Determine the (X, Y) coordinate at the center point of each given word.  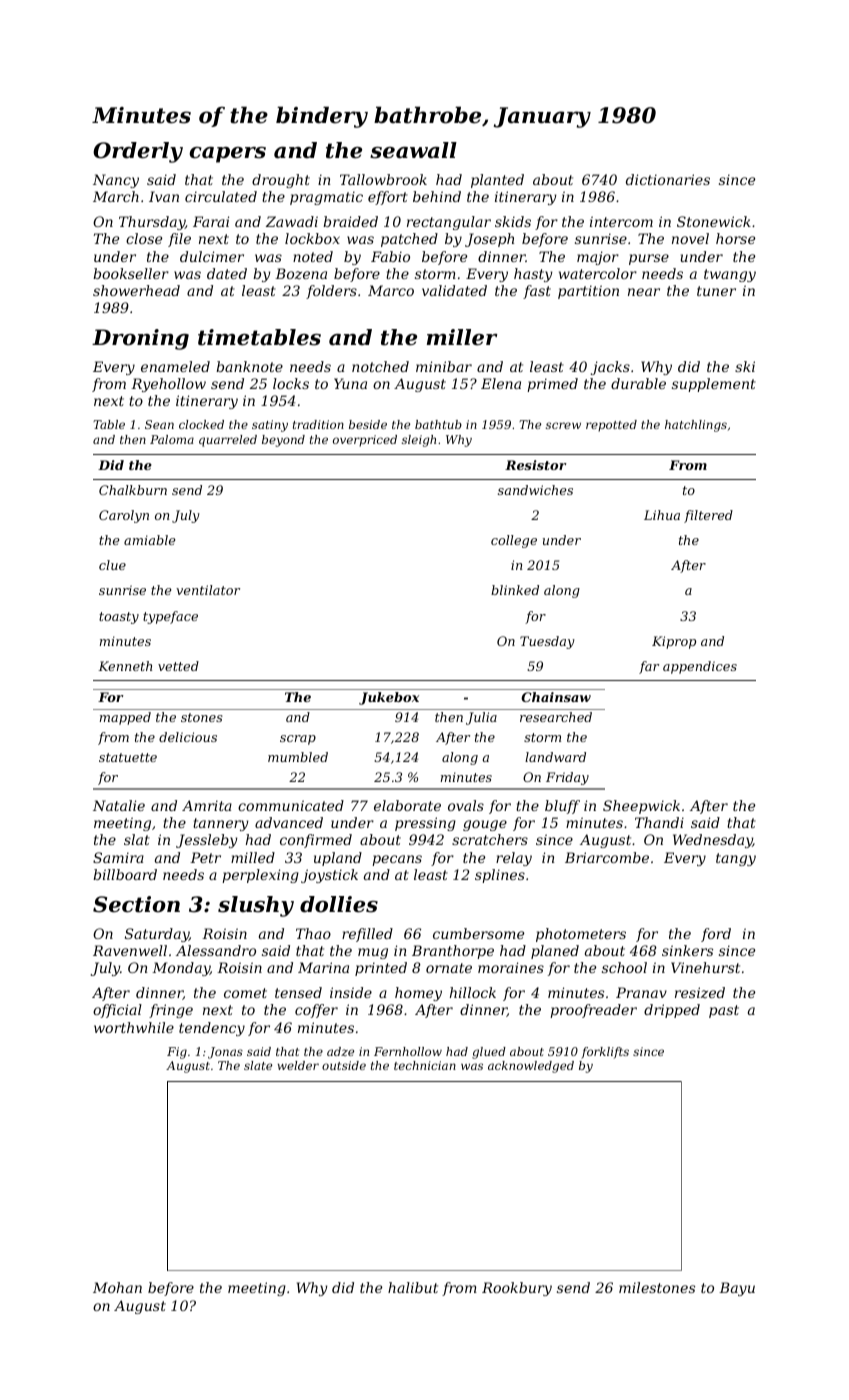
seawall (413, 150)
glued (489, 1053)
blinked (515, 590)
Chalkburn (133, 490)
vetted (178, 666)
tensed (298, 992)
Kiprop (674, 642)
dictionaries (668, 179)
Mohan (117, 1287)
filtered (708, 516)
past (724, 1011)
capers (228, 155)
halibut (413, 1287)
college (514, 541)
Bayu (737, 1289)
